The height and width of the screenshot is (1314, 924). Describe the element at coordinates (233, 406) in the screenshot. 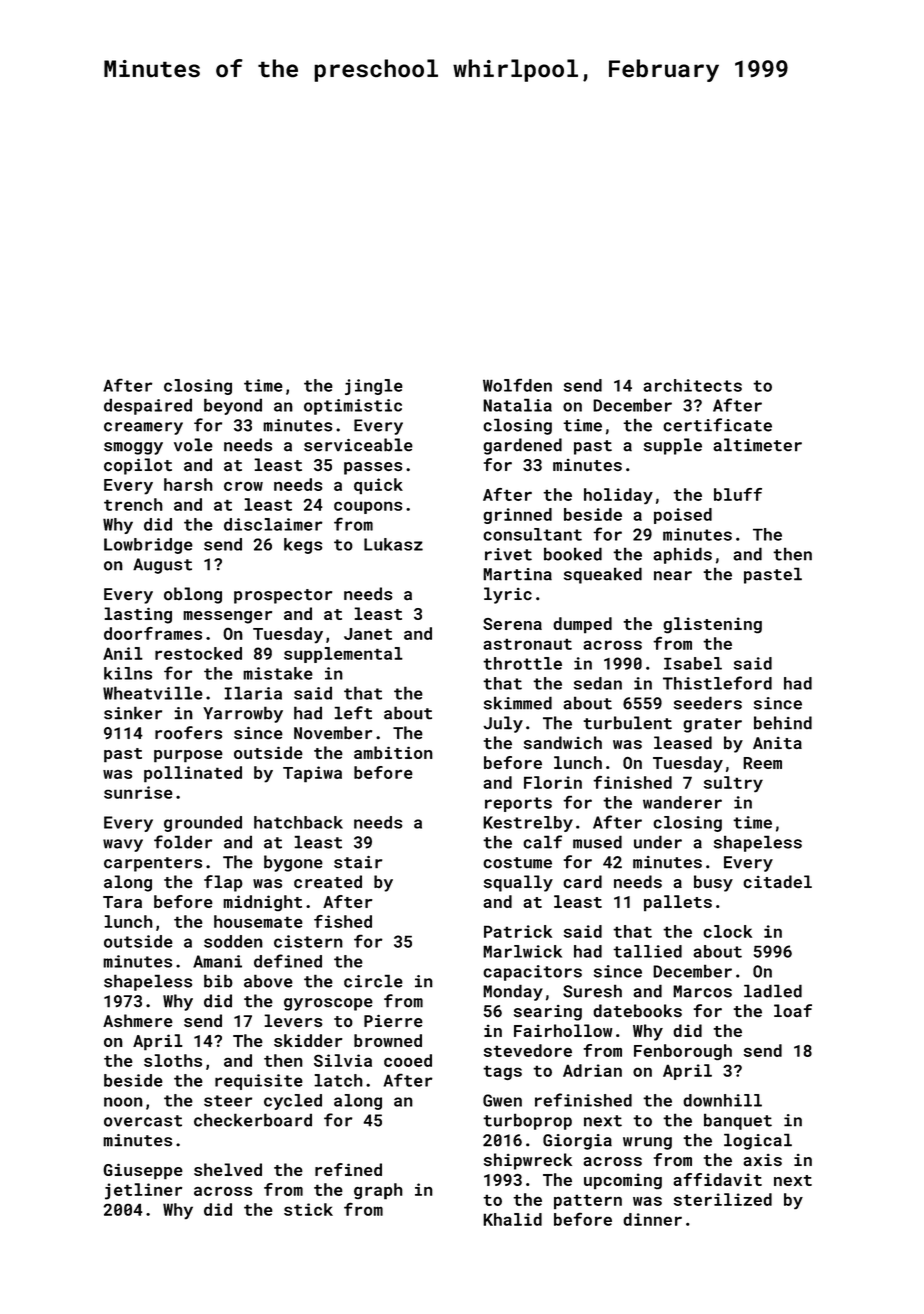

I see `beyond` at that location.
